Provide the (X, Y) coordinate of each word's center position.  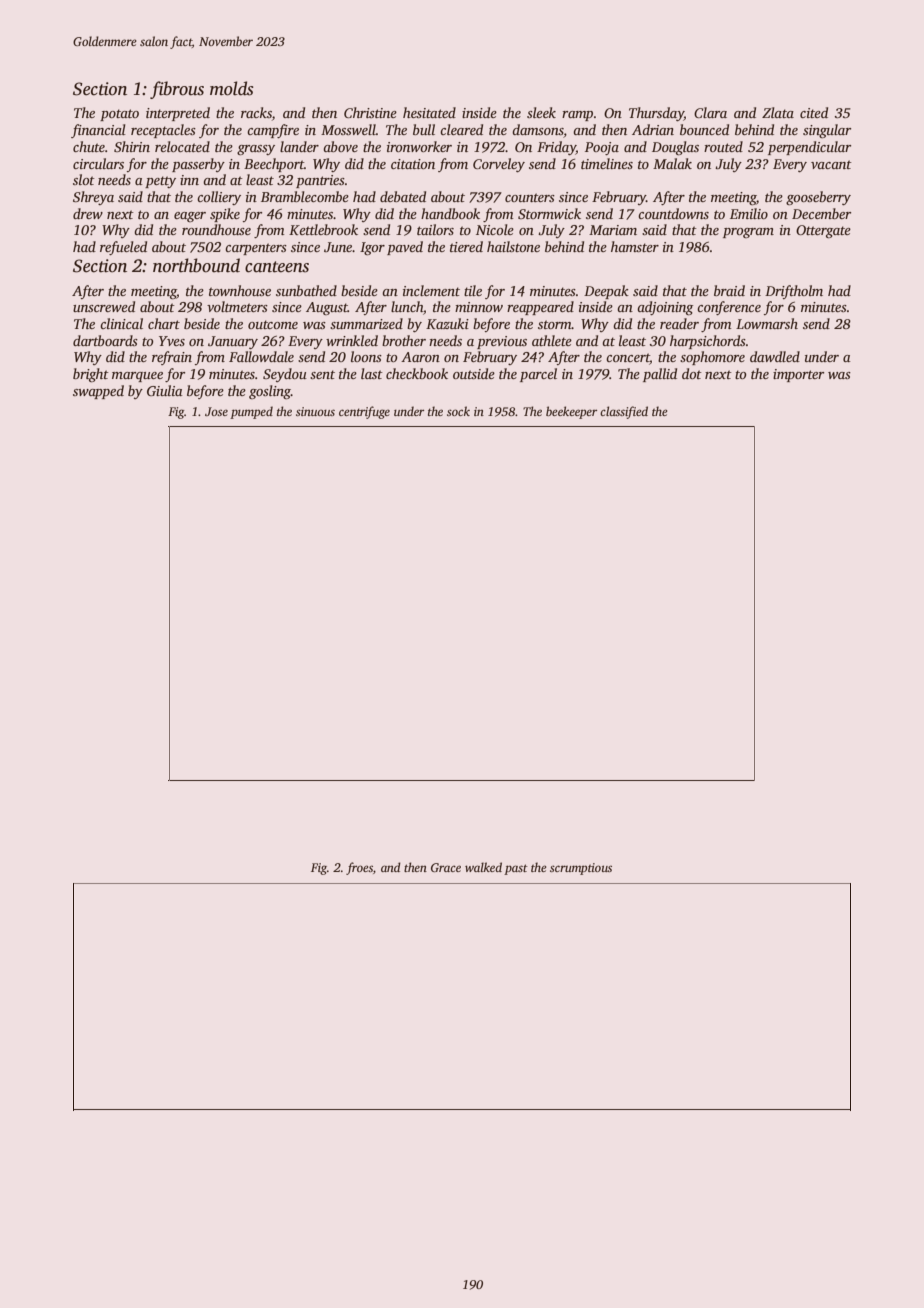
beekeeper (571, 412)
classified (624, 412)
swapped (98, 392)
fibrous (177, 90)
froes (359, 868)
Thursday (656, 114)
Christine (370, 112)
